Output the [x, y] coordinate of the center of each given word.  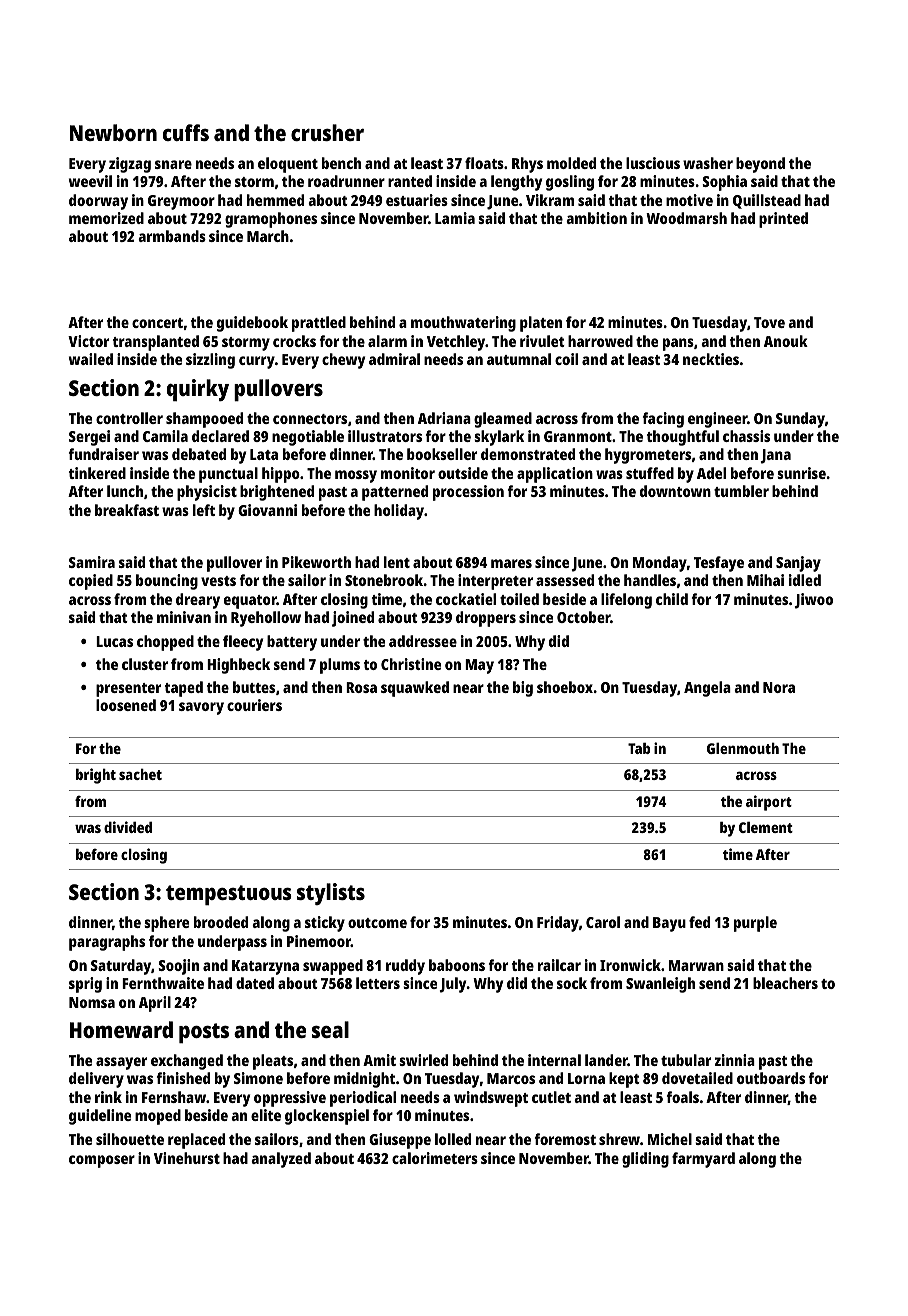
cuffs [186, 132]
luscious [653, 163]
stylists [331, 894]
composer [102, 1161]
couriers [254, 705]
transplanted [156, 343]
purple [755, 924]
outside [463, 473]
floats [484, 163]
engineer [717, 420]
